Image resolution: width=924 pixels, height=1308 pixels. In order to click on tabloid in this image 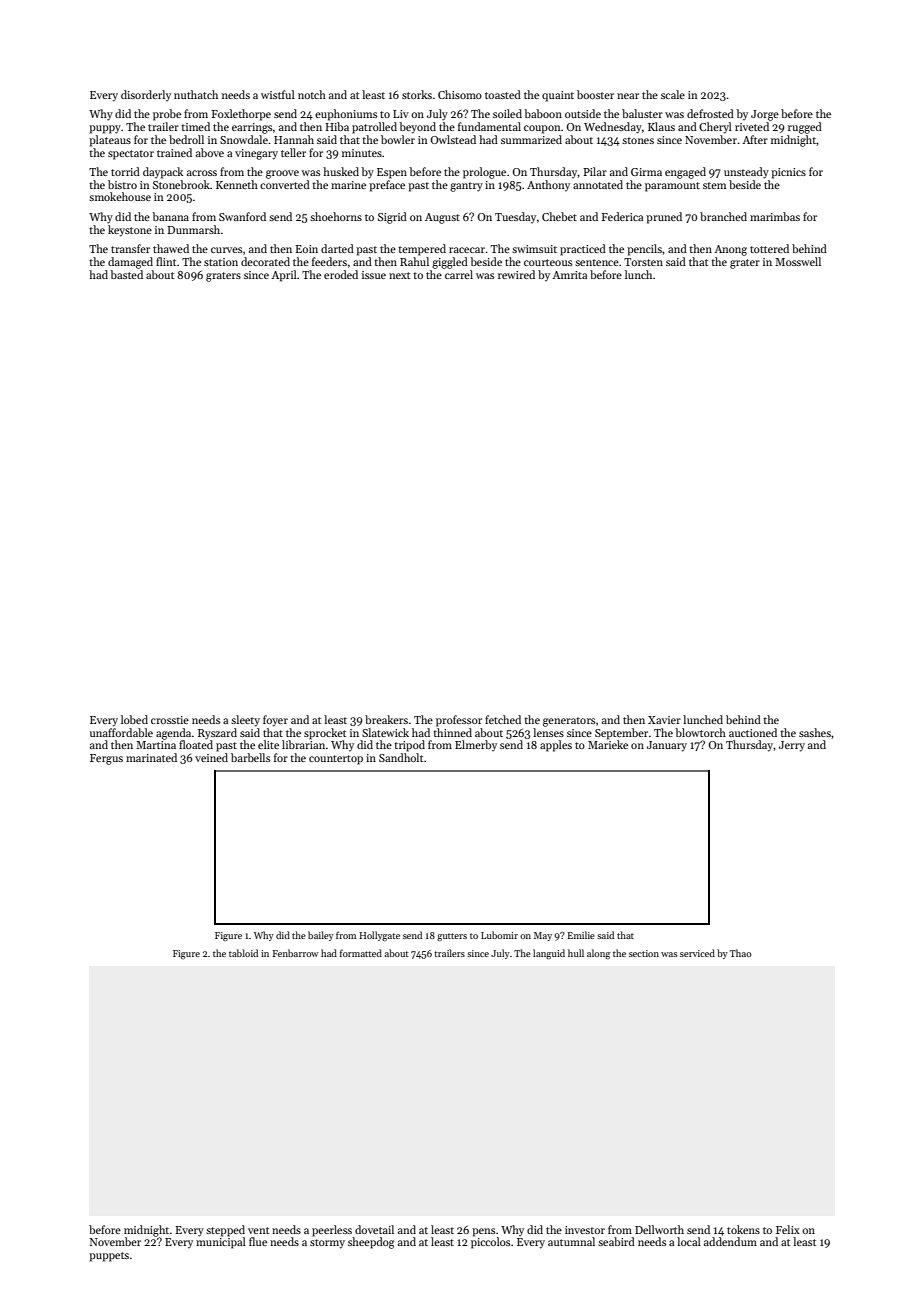, I will do `click(243, 953)`.
